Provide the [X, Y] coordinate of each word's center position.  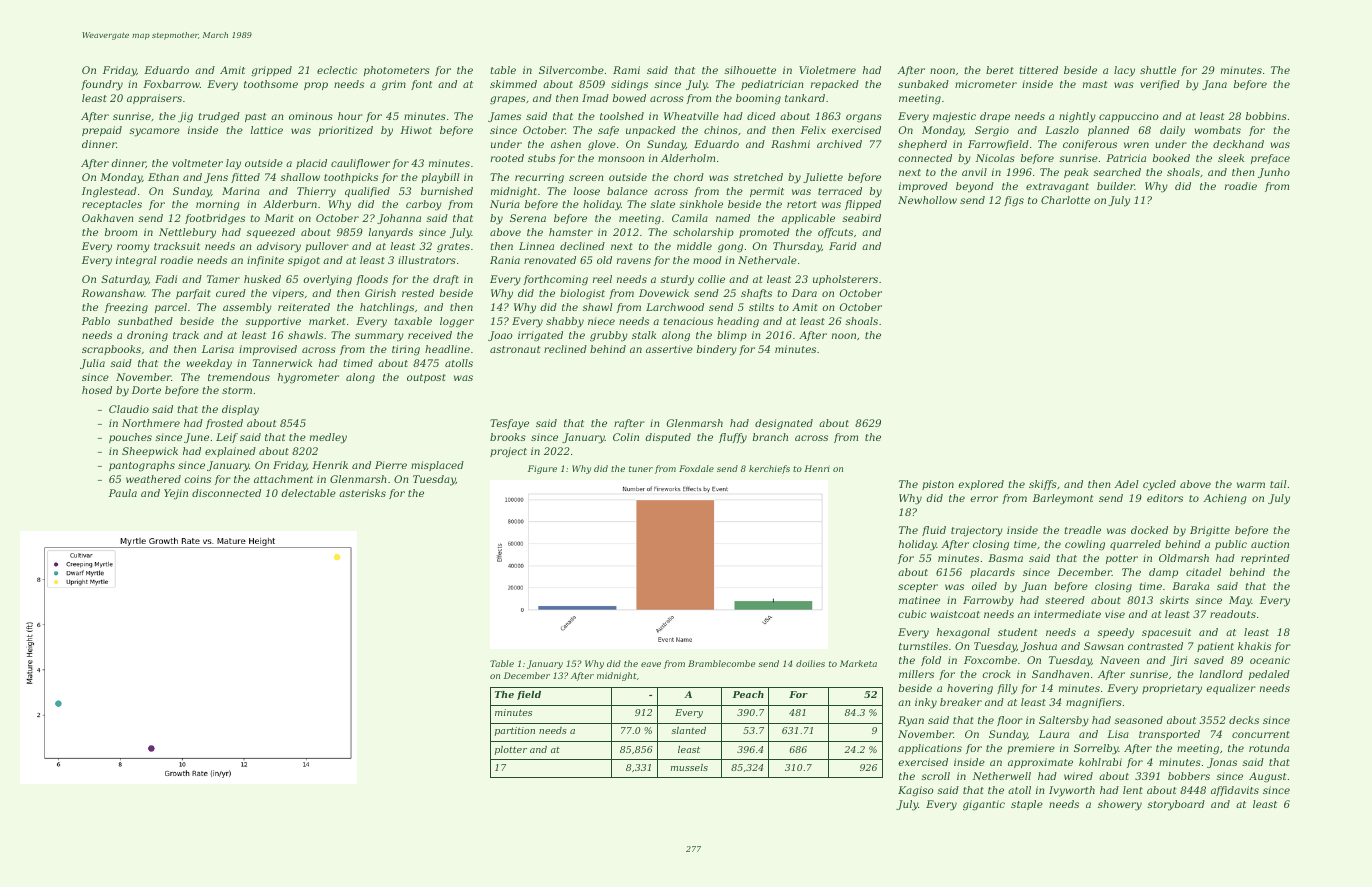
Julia [92, 364]
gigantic [984, 805]
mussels [689, 767]
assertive [669, 349]
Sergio [992, 131]
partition [515, 731]
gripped [271, 71]
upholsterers [845, 280]
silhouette [750, 70]
